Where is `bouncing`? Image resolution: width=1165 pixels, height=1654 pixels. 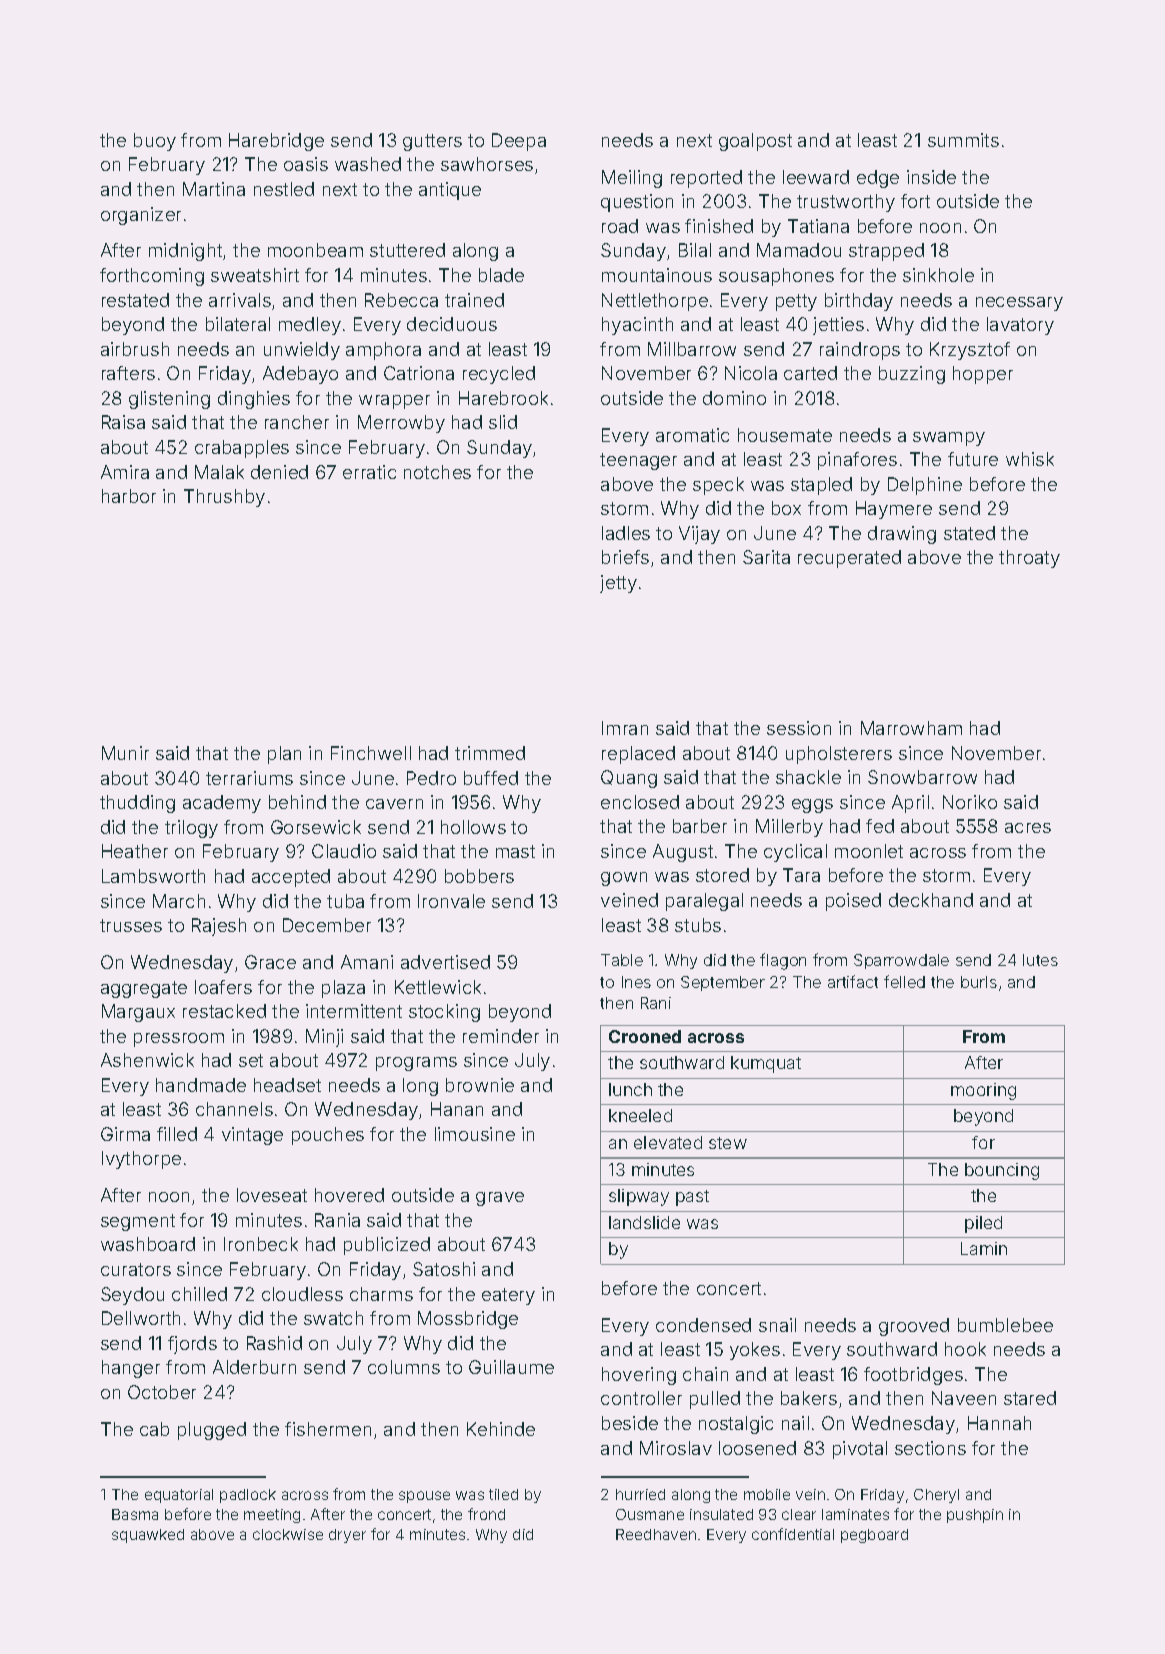
bouncing is located at coordinates (1002, 1171).
